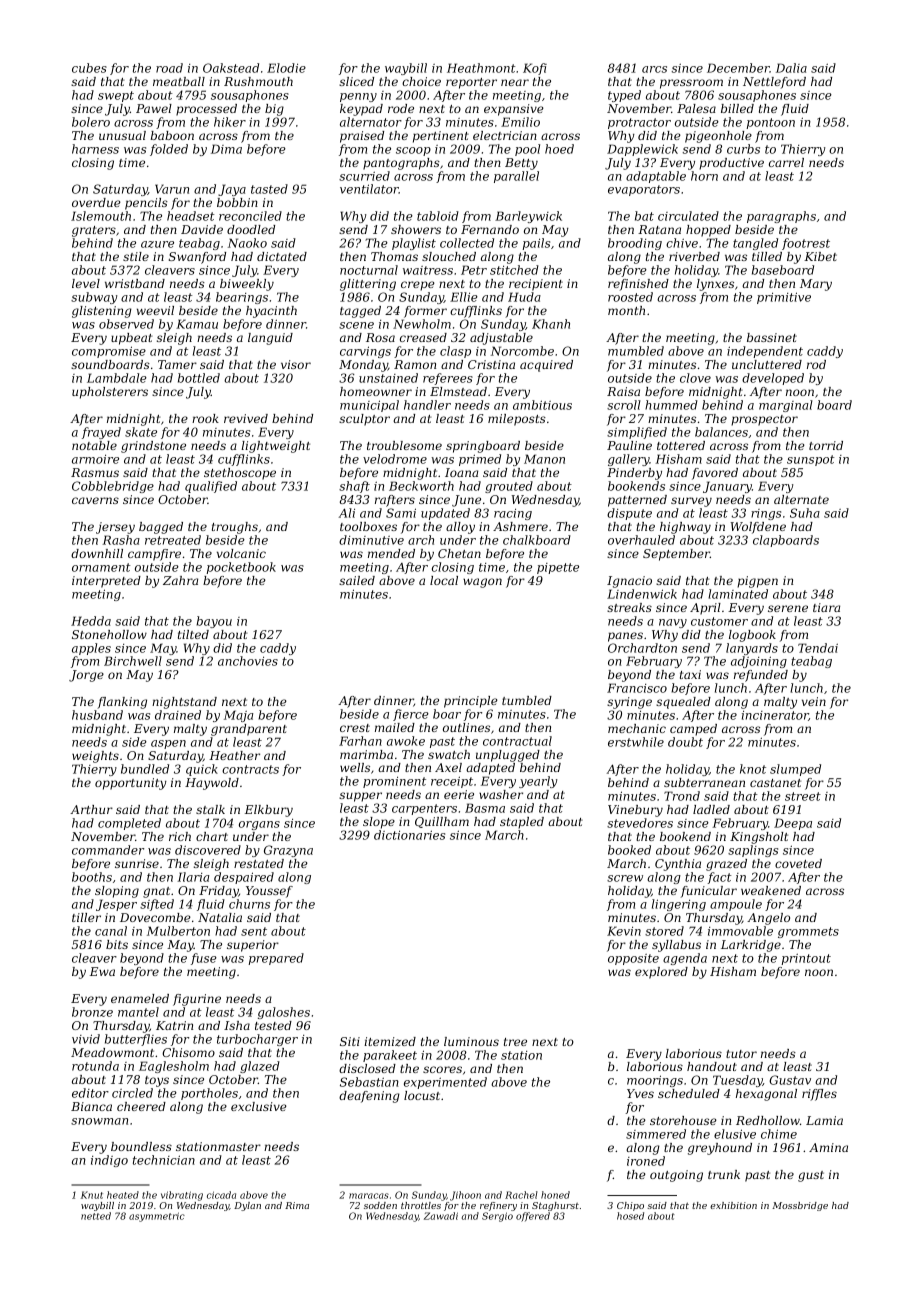 The height and width of the screenshot is (1308, 924). Describe the element at coordinates (786, 162) in the screenshot. I see `carrel` at that location.
